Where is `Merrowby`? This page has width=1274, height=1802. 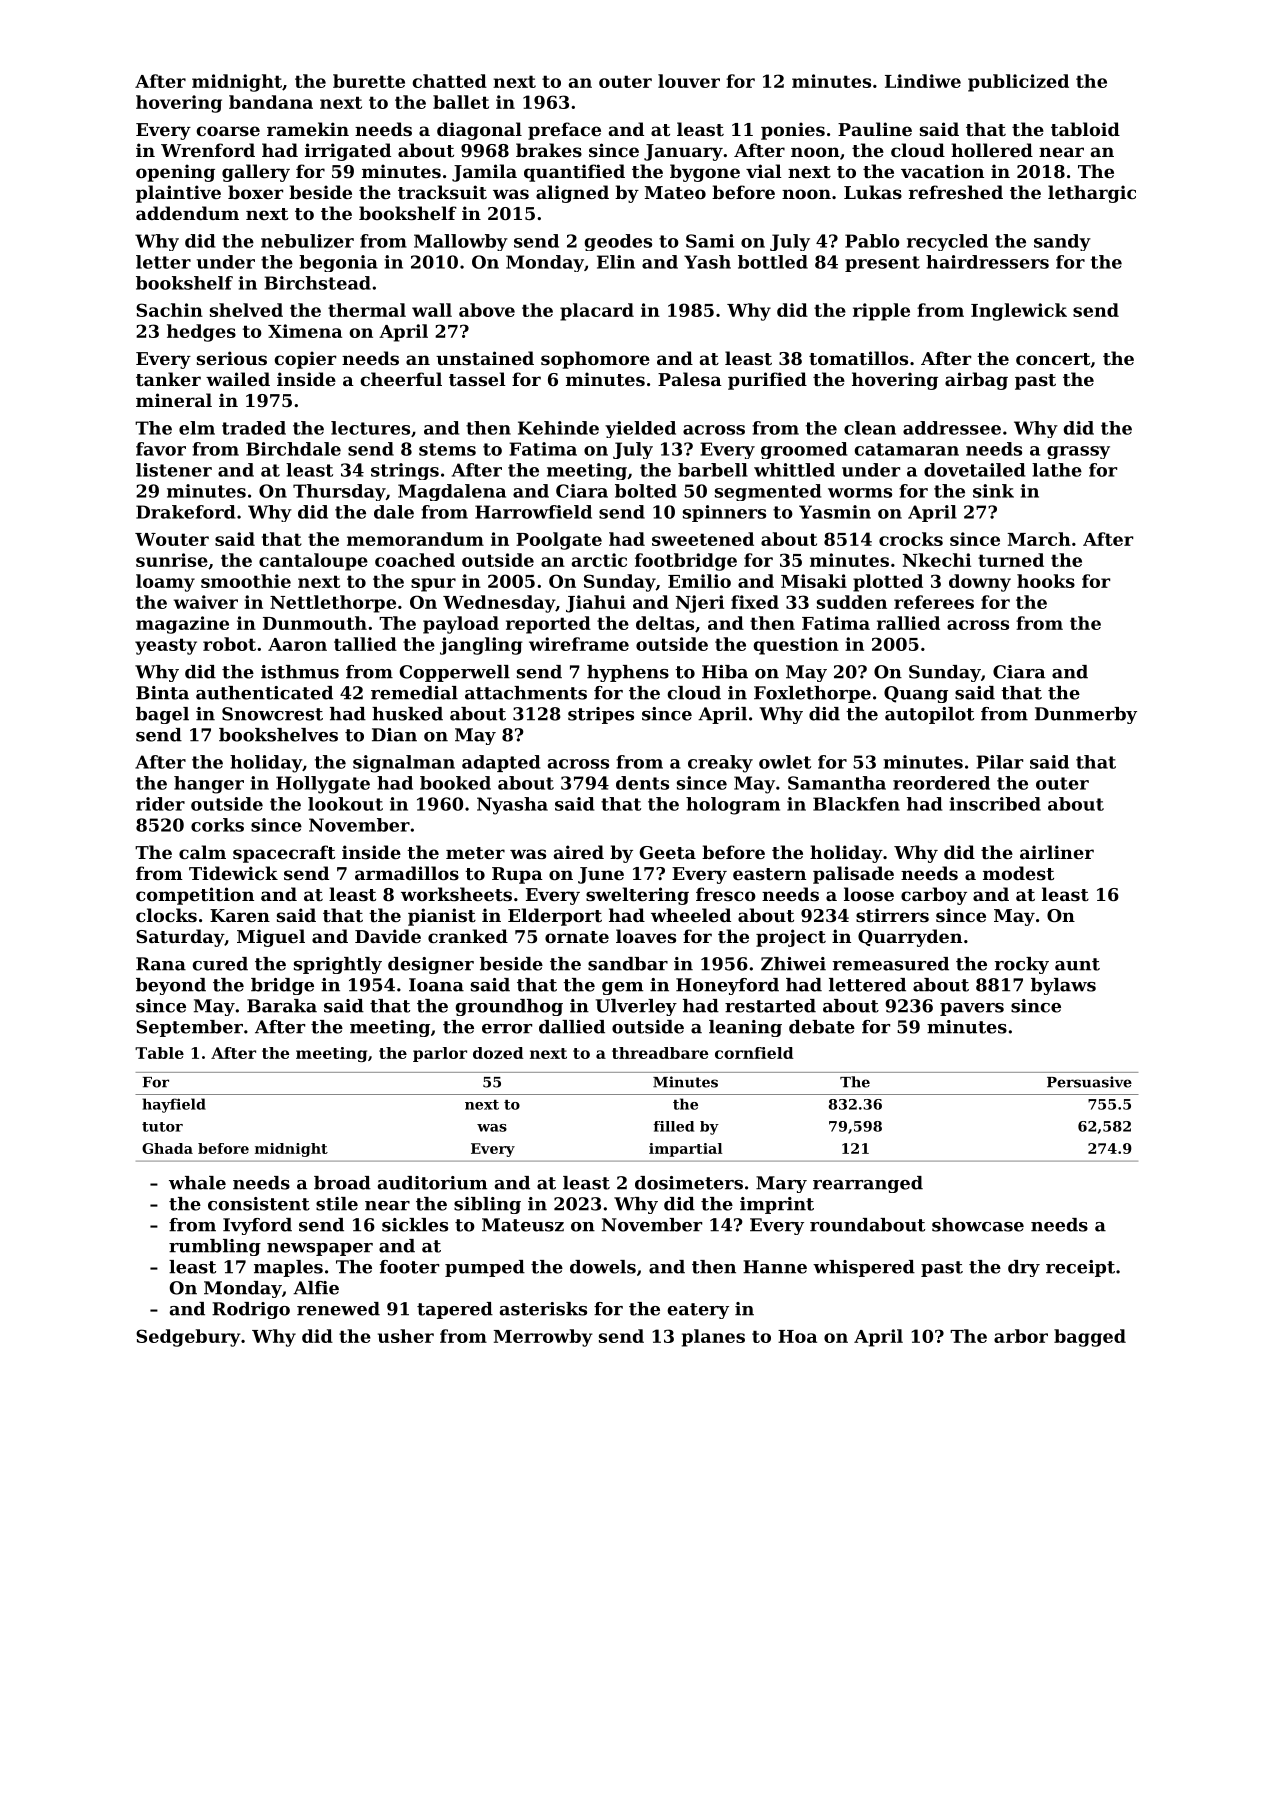 Merrowby is located at coordinates (543, 1338).
